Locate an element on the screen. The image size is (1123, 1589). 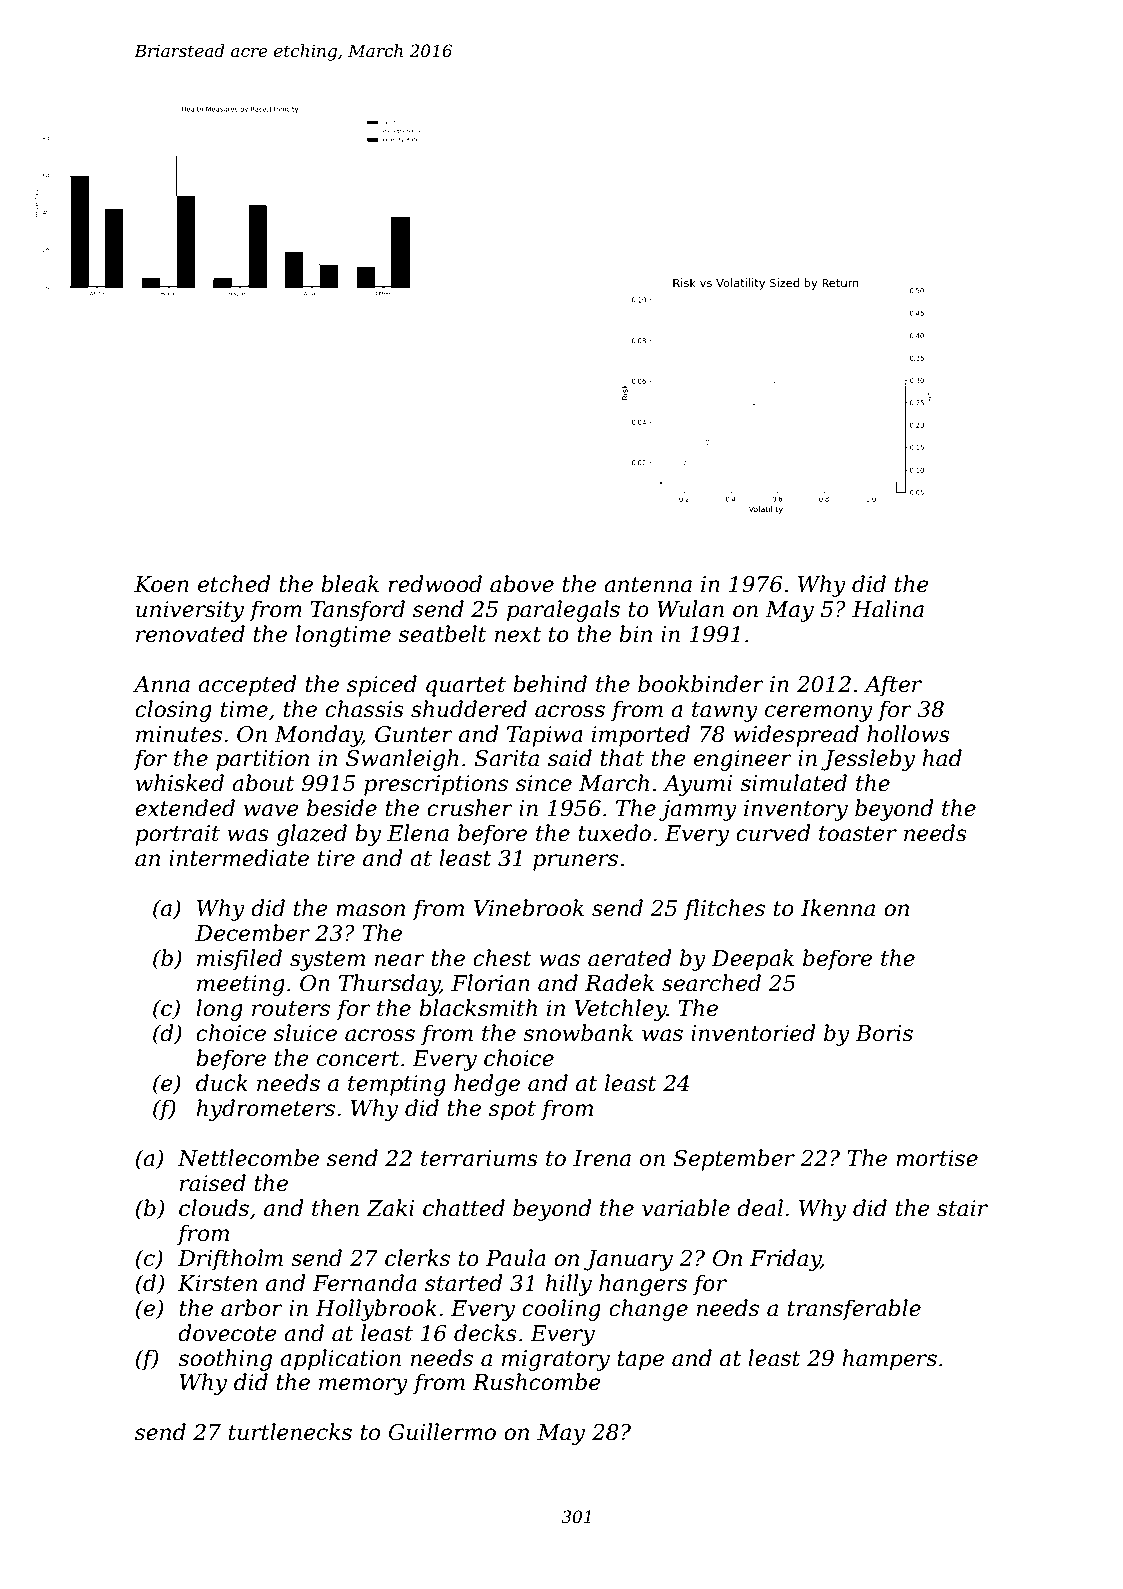
tape is located at coordinates (640, 1361).
